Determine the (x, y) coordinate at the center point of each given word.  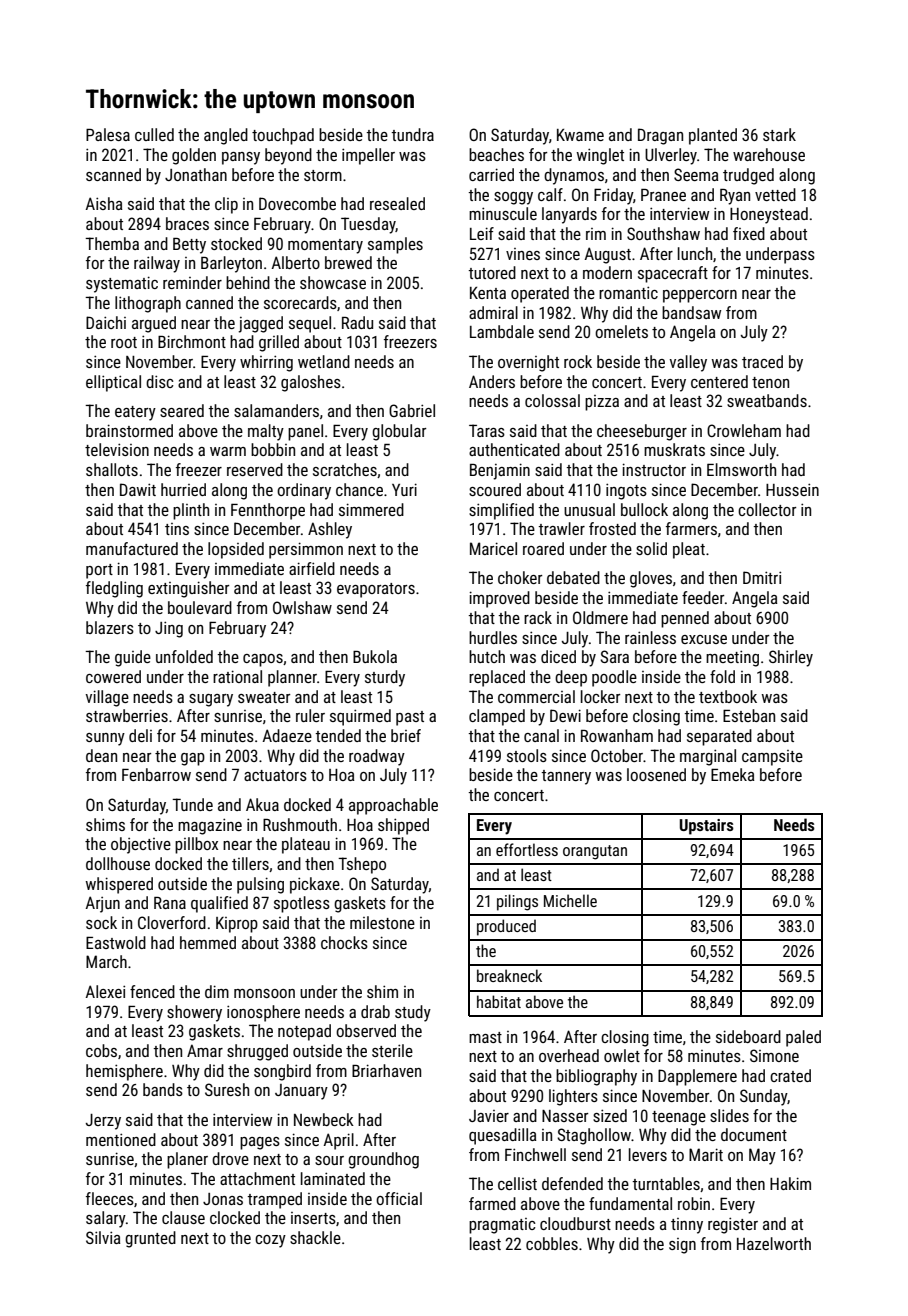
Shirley (791, 658)
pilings (517, 902)
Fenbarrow (156, 774)
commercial (536, 696)
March (106, 961)
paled (803, 1038)
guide (133, 658)
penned (685, 619)
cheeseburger (642, 432)
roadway (377, 757)
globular (399, 432)
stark (779, 134)
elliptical (113, 383)
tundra (413, 134)
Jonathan (196, 174)
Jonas (223, 1199)
